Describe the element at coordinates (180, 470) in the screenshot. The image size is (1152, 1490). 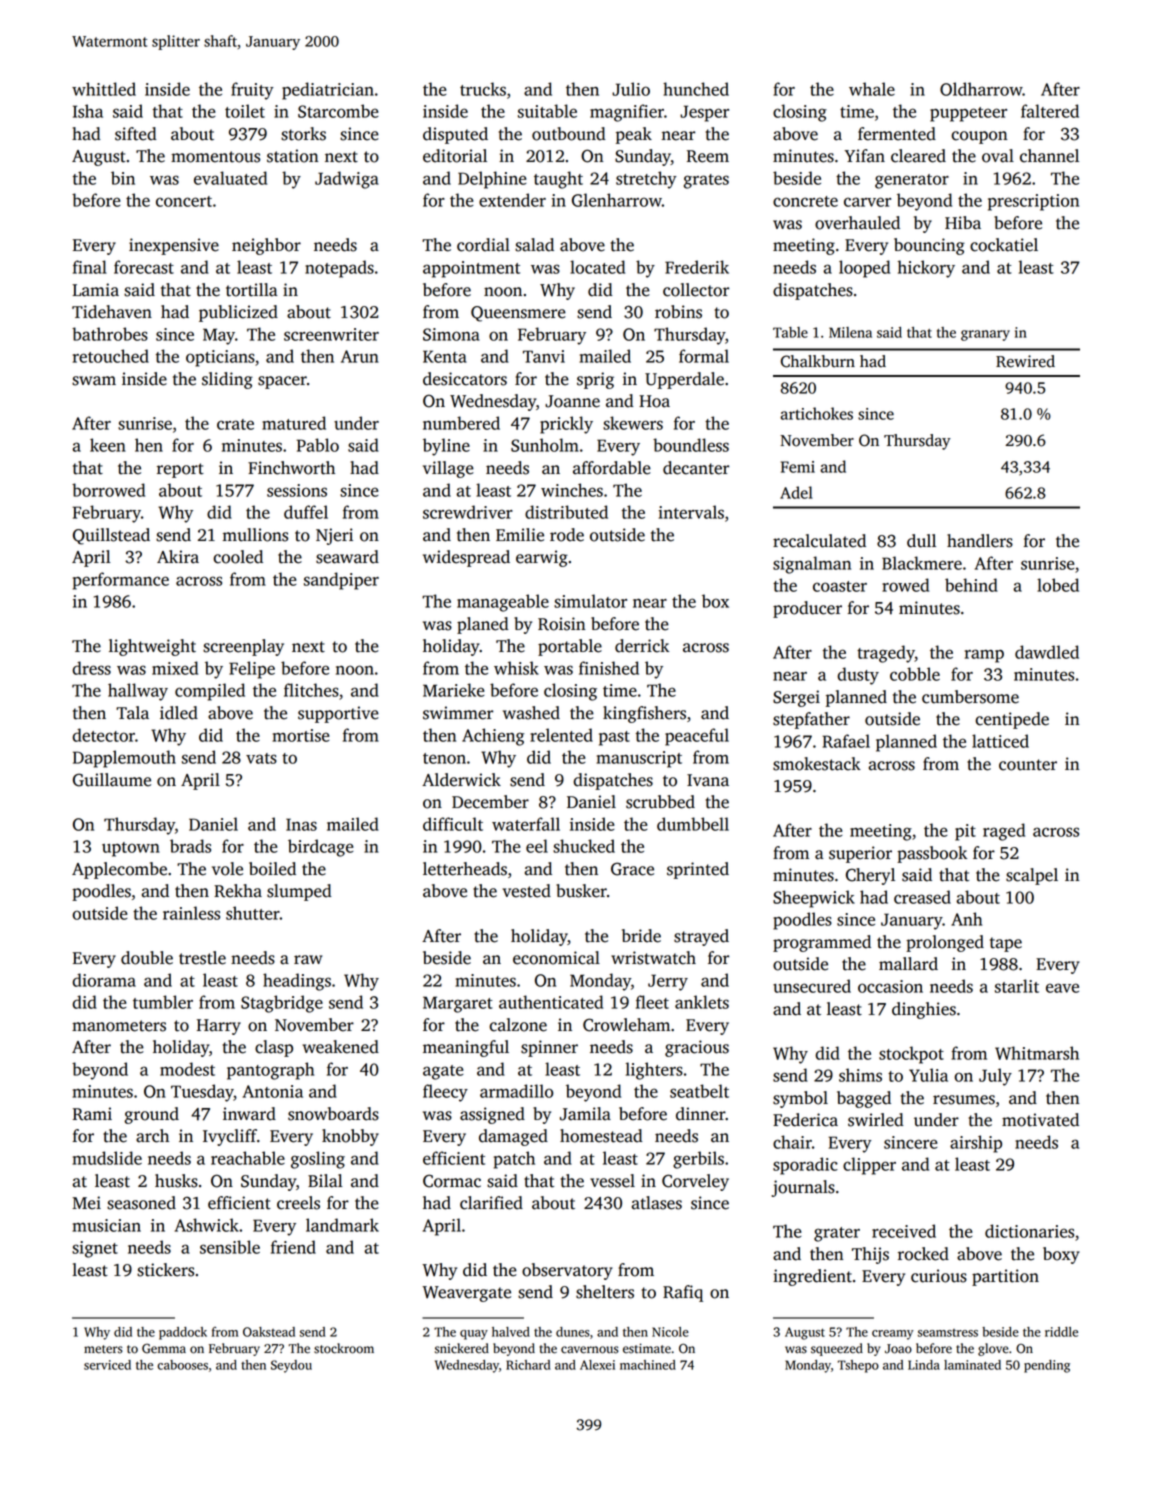
I see `report` at that location.
